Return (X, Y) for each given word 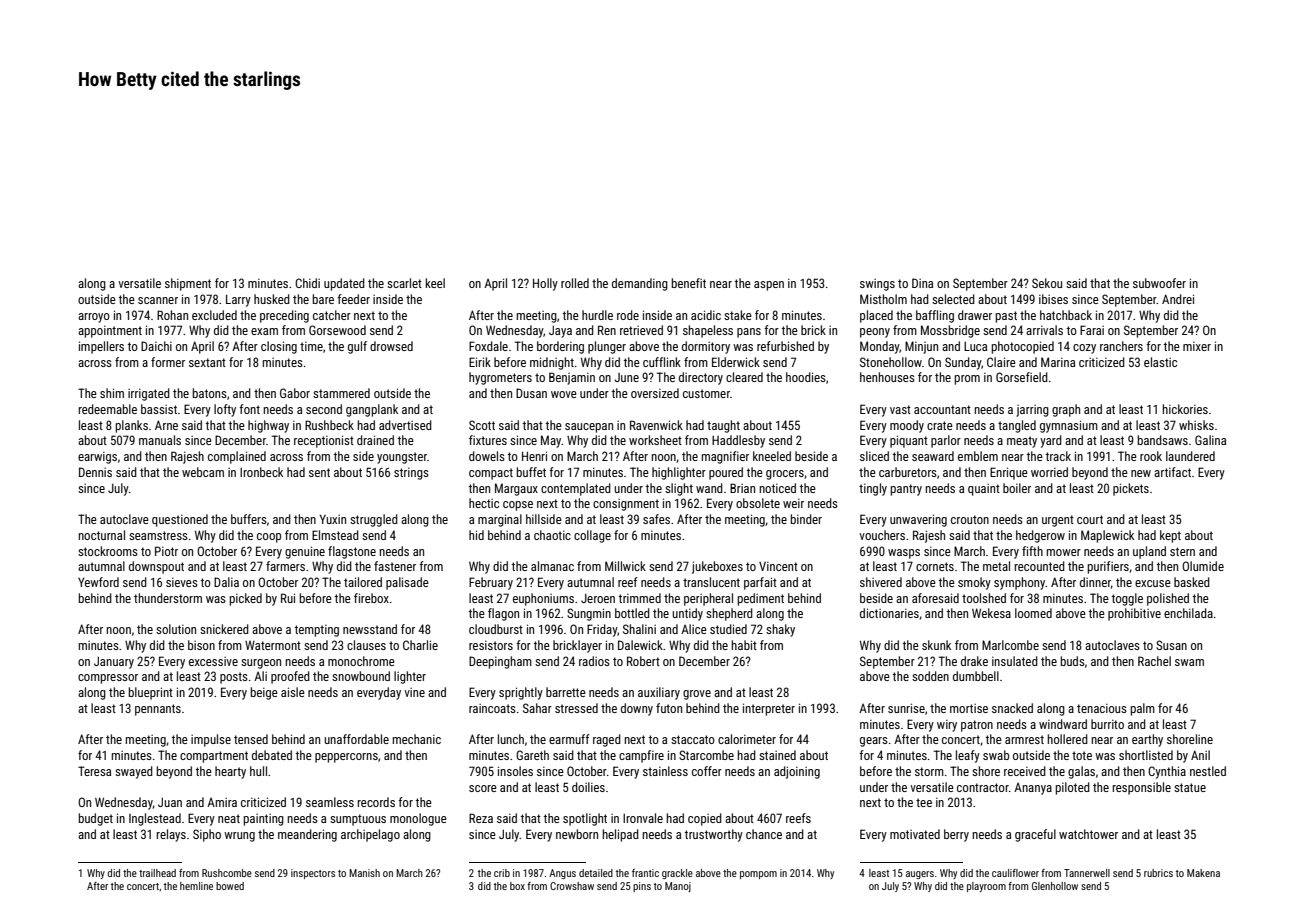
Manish (364, 873)
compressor (108, 679)
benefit (688, 283)
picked (245, 599)
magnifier (725, 457)
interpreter (769, 709)
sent (319, 472)
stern (1182, 551)
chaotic (552, 535)
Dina (922, 283)
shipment (188, 284)
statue (1190, 787)
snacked (1012, 708)
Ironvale (643, 818)
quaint (984, 490)
